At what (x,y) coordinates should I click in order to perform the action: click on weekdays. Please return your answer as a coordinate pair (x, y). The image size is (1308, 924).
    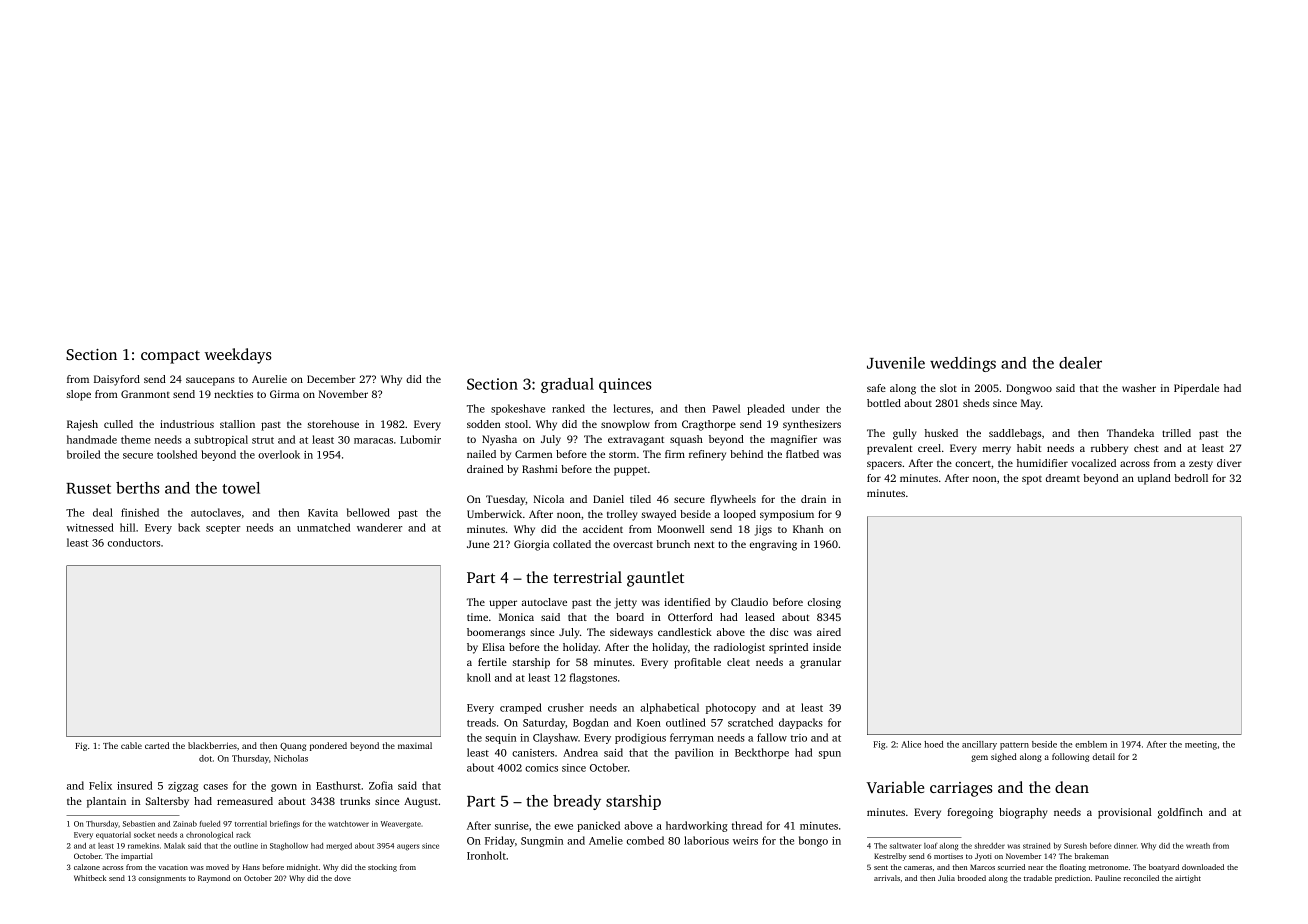
    Looking at the image, I should click on (238, 356).
